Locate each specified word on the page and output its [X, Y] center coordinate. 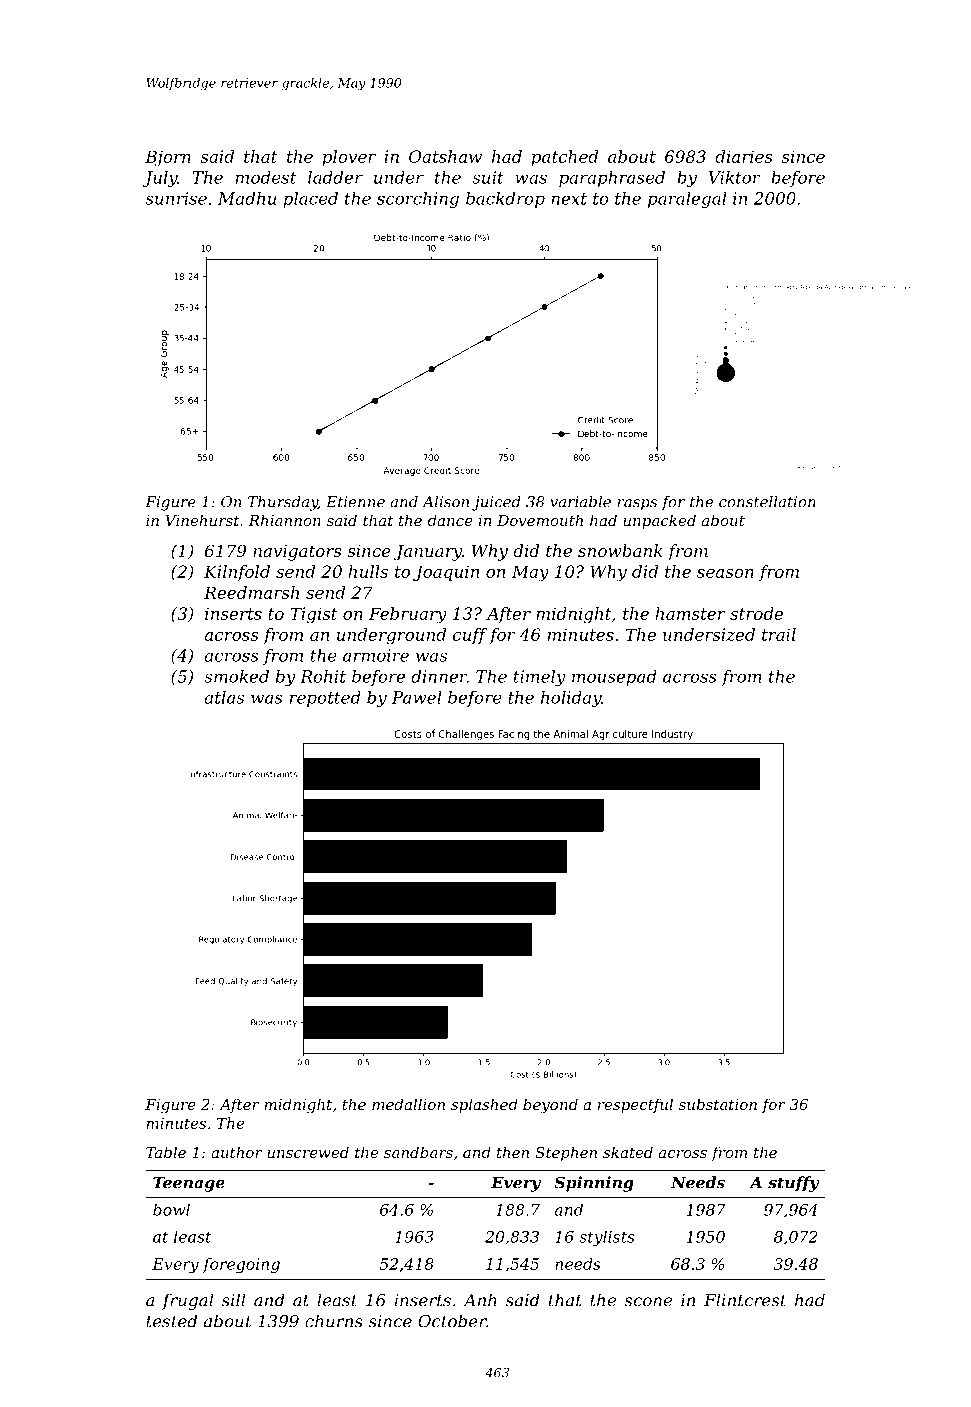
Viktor [735, 177]
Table [166, 1152]
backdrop [505, 200]
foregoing [241, 1265]
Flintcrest [745, 1300]
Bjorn [168, 158]
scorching [418, 200]
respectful [635, 1105]
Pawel [417, 697]
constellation [767, 502]
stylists [607, 1238]
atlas [224, 697]
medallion [408, 1104]
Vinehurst [202, 520]
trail [779, 634]
